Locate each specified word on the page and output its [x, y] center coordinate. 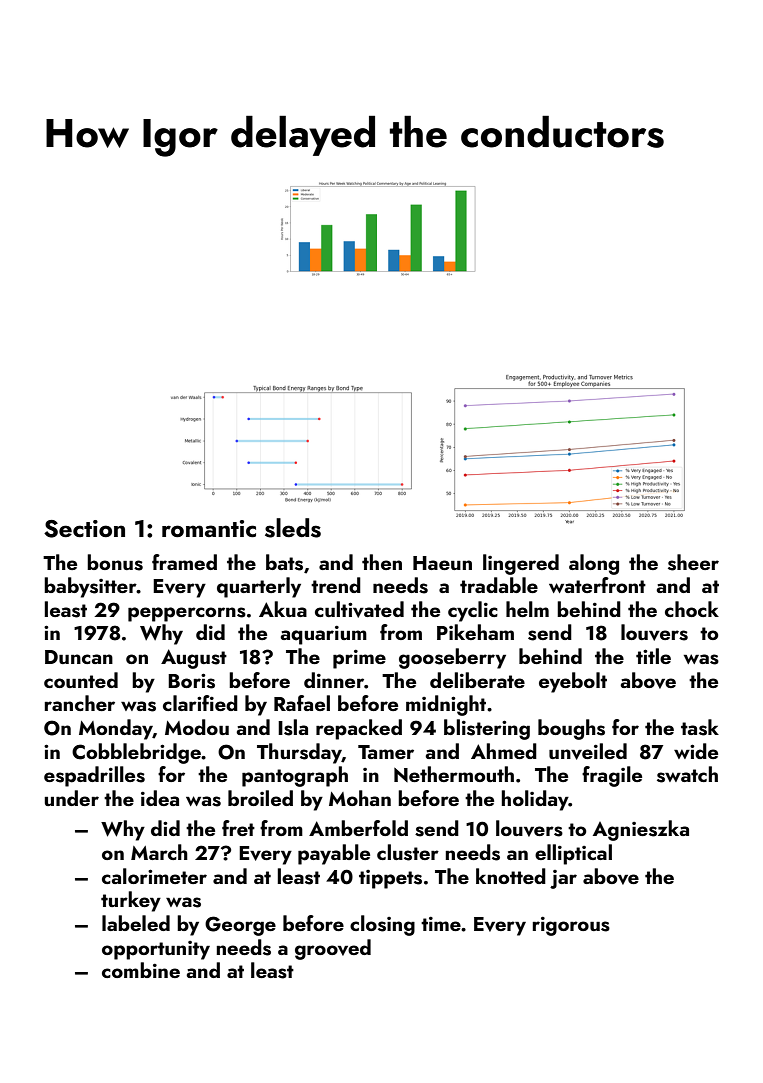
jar [563, 879]
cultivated [359, 609]
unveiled [588, 751]
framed [184, 562]
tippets [390, 879]
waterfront [597, 585]
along [594, 564]
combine [141, 970]
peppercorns [187, 614]
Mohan [360, 798]
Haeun [442, 563]
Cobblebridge [136, 753]
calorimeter [154, 876]
